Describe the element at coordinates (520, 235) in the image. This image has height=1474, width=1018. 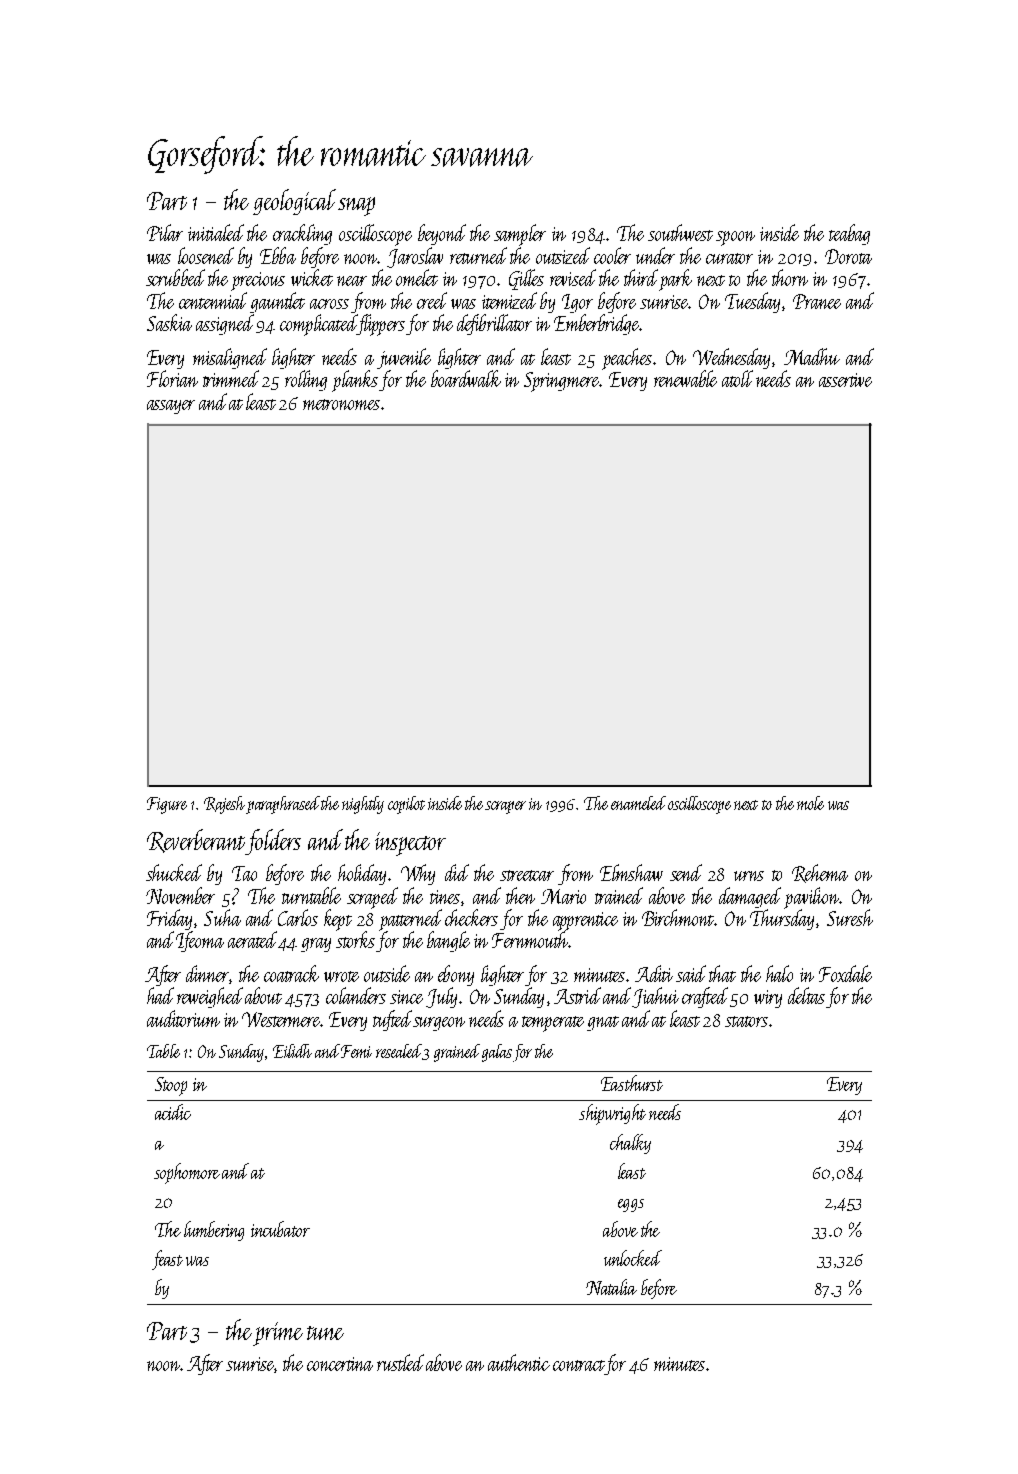
I see `sampler` at that location.
